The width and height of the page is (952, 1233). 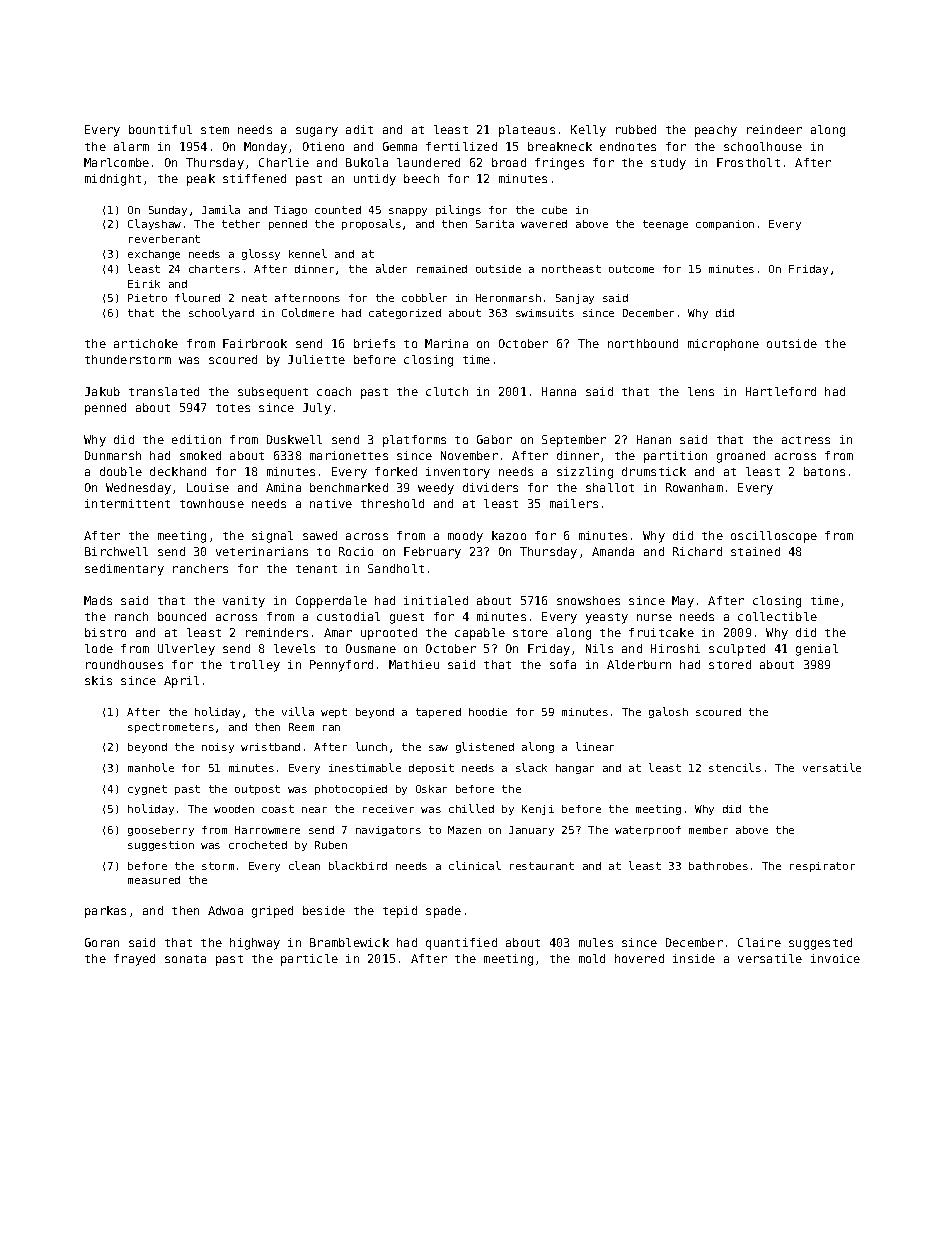 What do you see at coordinates (480, 634) in the page?
I see `capable` at bounding box center [480, 634].
